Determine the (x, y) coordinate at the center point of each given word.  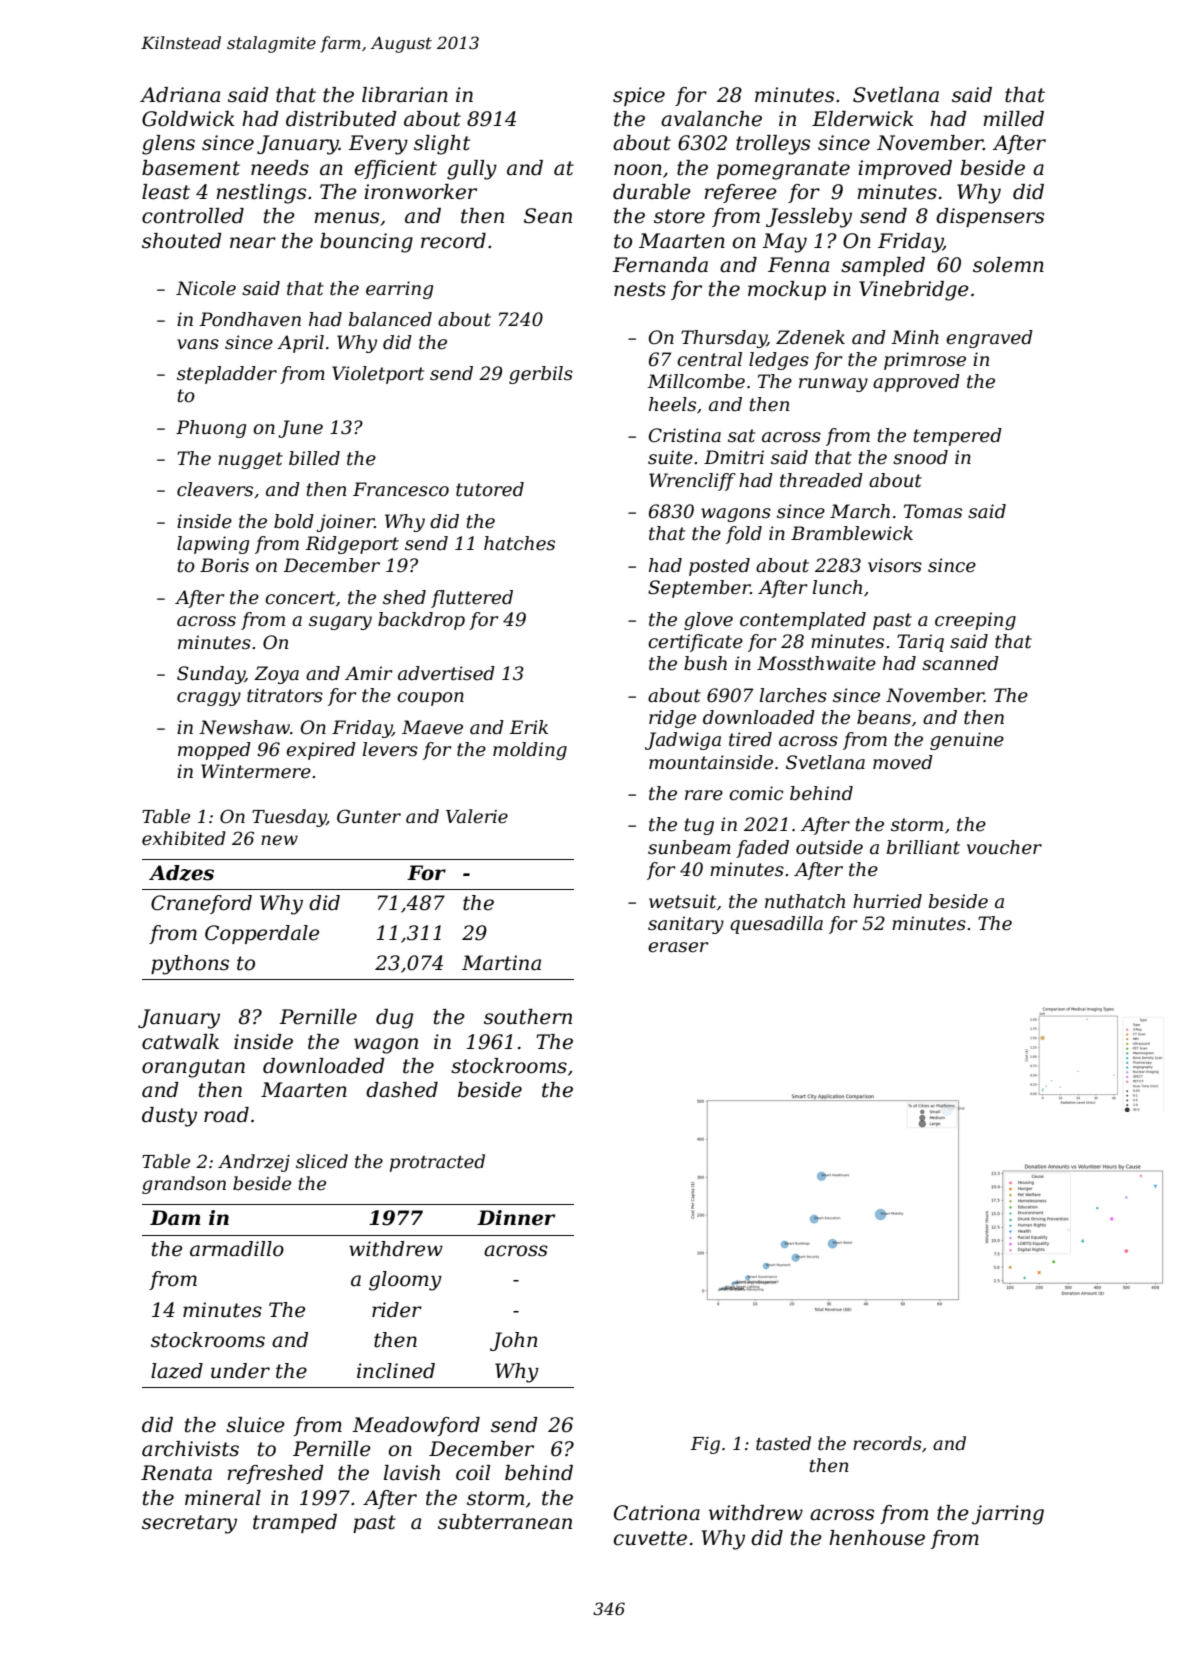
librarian (405, 95)
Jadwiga (683, 741)
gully (472, 170)
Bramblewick (852, 533)
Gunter (369, 816)
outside (829, 847)
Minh (915, 337)
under (240, 1371)
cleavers (215, 489)
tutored (490, 489)
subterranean (505, 1522)
